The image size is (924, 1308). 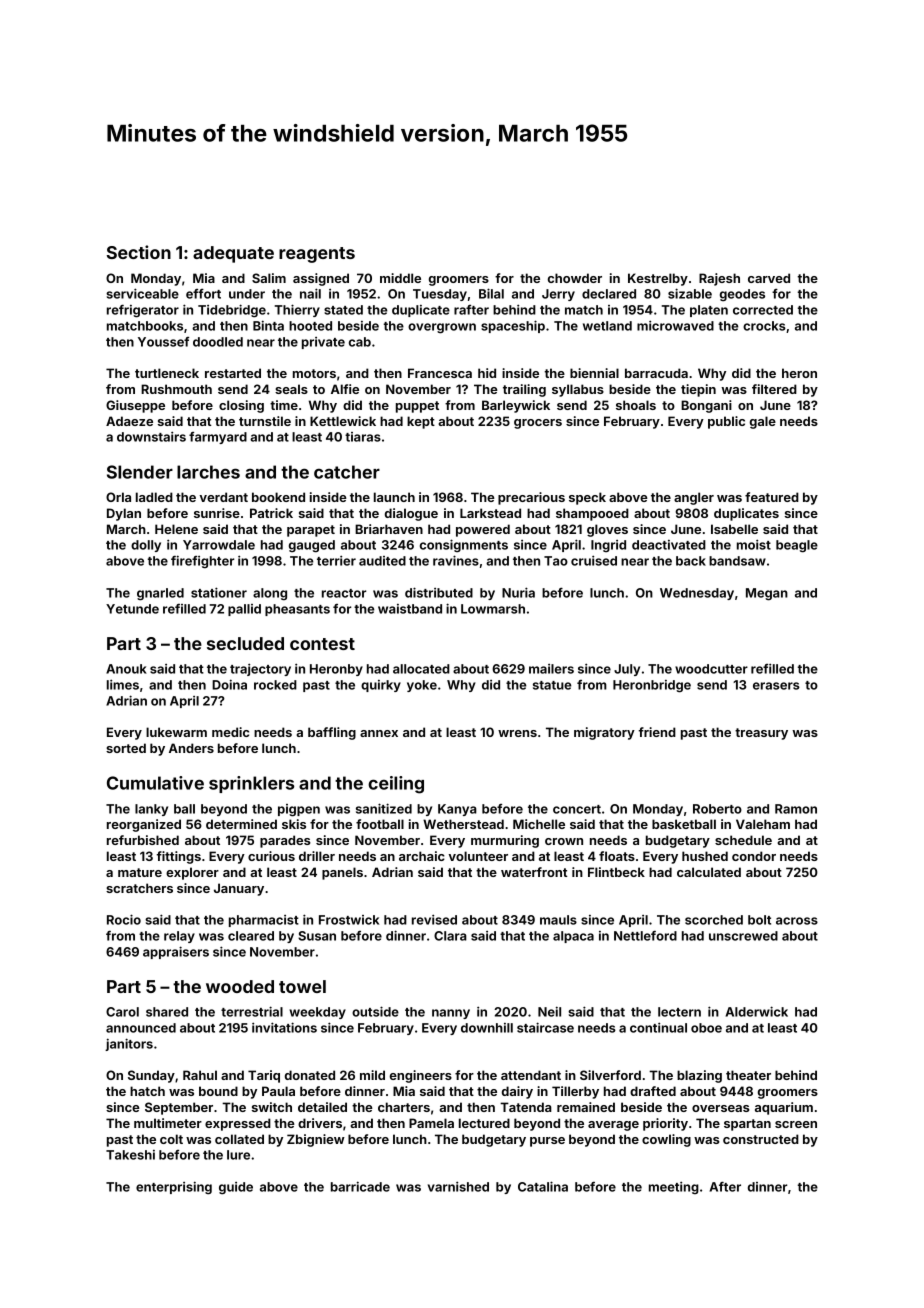 I want to click on reagents, so click(x=317, y=255).
